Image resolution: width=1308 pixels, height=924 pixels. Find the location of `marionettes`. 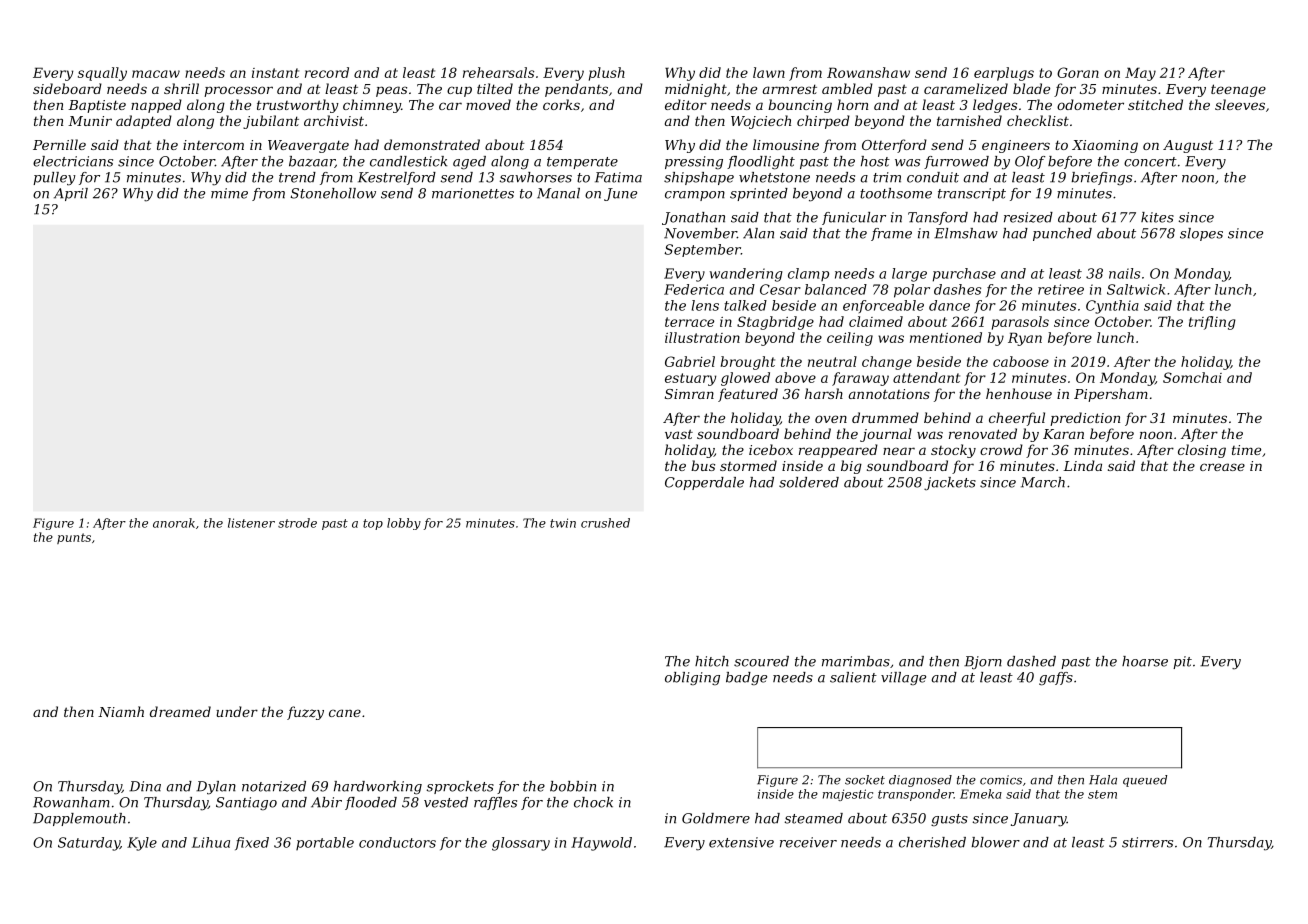

marionettes is located at coordinates (473, 193).
